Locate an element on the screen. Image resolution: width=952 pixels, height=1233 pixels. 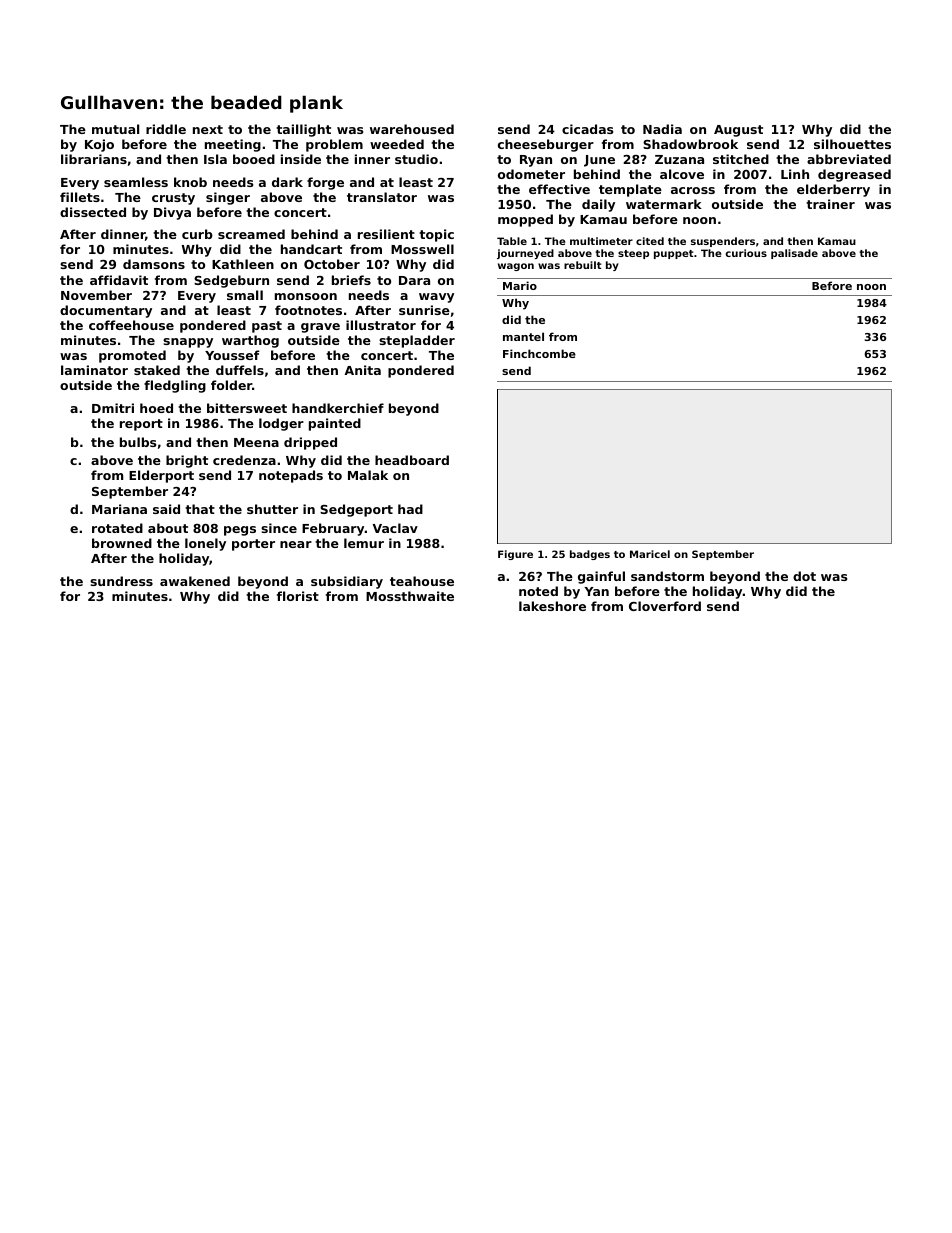
headboard is located at coordinates (412, 460).
